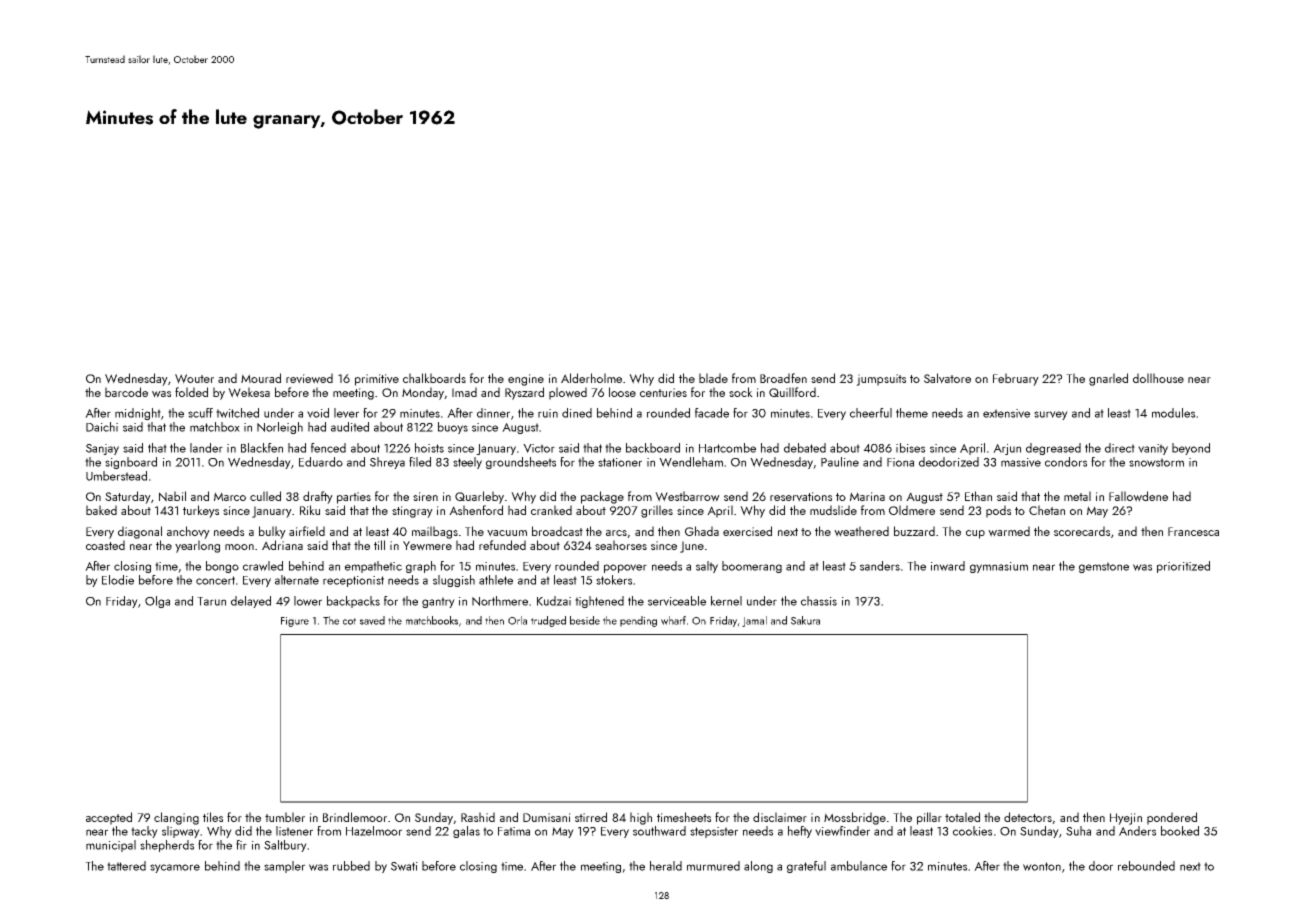 The image size is (1308, 924). Describe the element at coordinates (691, 462) in the page. I see `Wendleham` at that location.
